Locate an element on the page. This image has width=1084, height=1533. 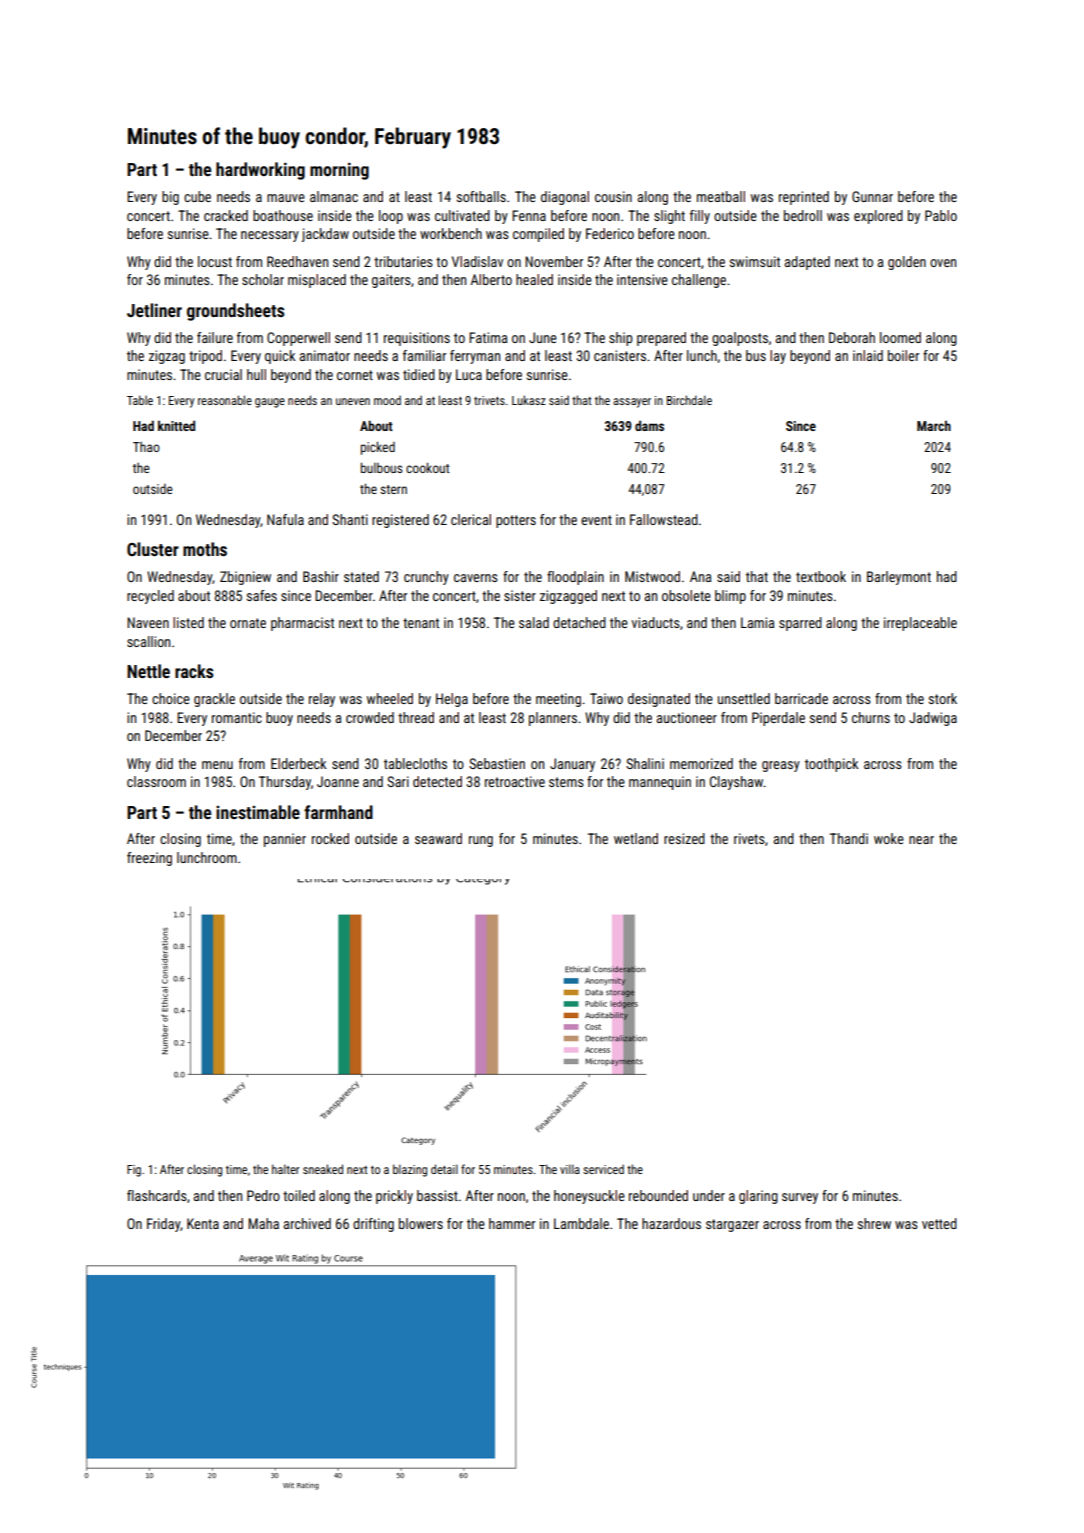
freezing is located at coordinates (149, 859).
